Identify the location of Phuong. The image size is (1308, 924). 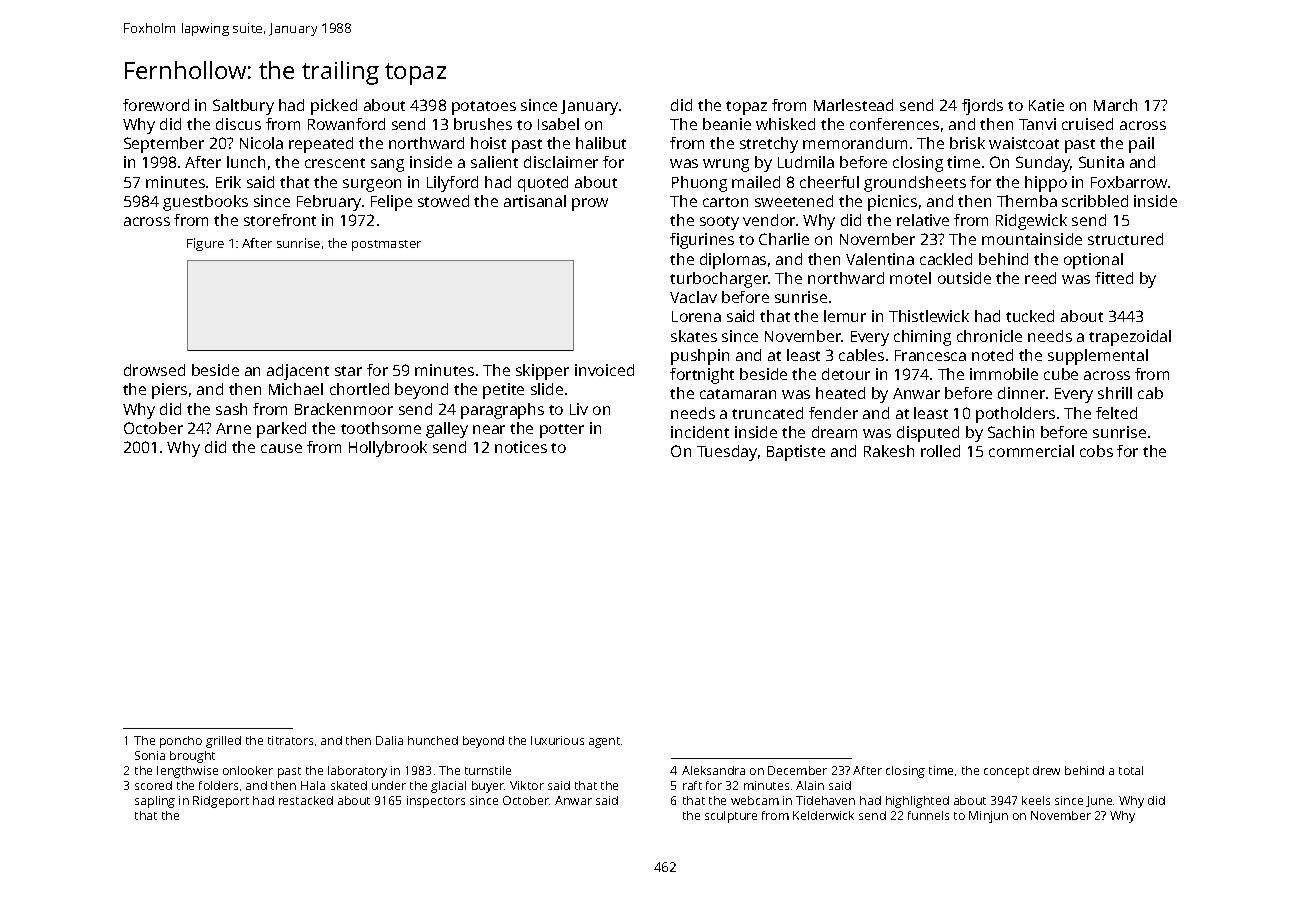
(699, 184).
